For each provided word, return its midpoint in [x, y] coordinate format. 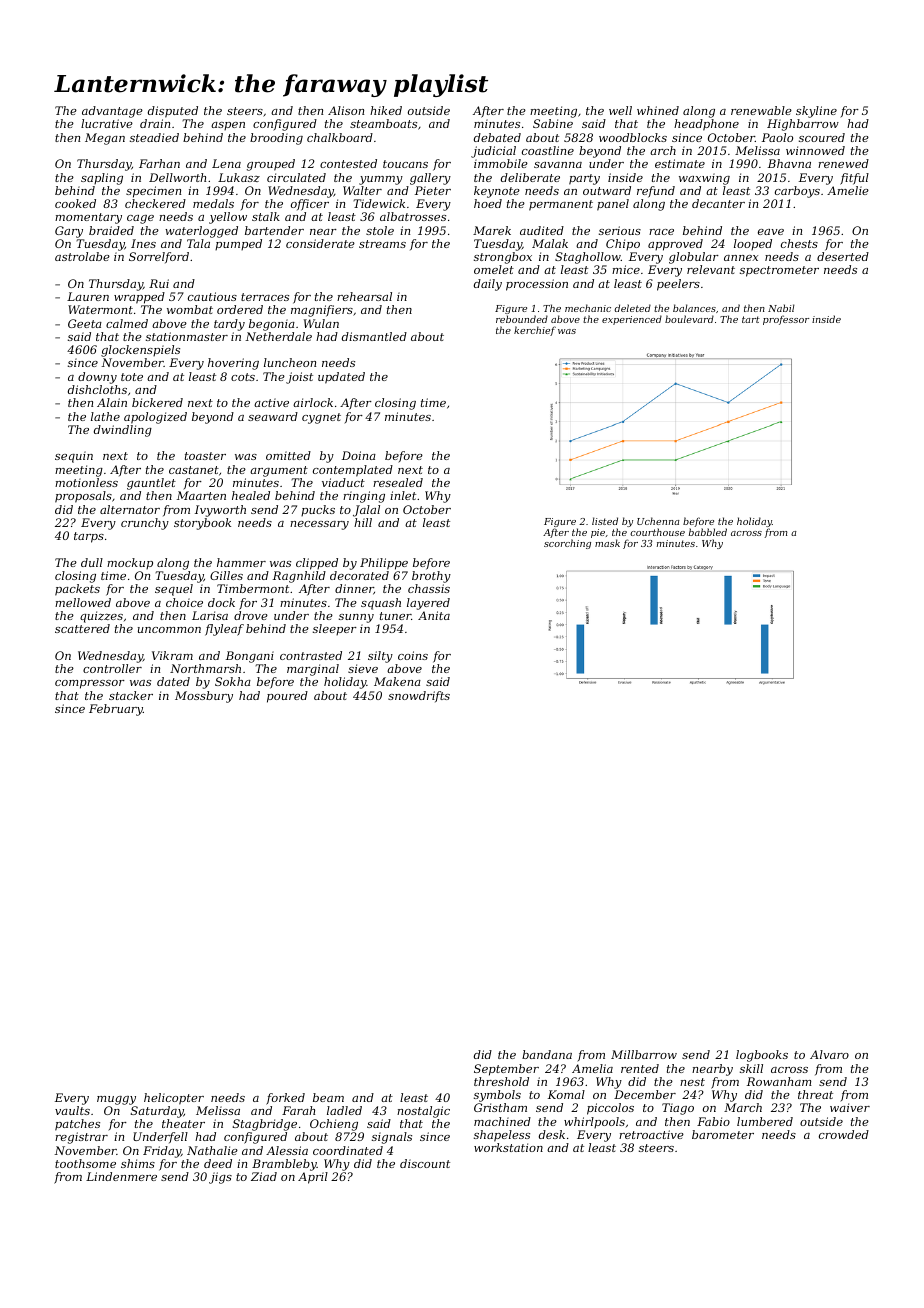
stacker [131, 695]
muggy [116, 1100]
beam [328, 1097]
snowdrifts [419, 696]
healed [251, 495]
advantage [112, 112]
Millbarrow [644, 1054]
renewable [761, 110]
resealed [398, 482]
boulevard [689, 319]
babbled [708, 532]
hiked [386, 110]
